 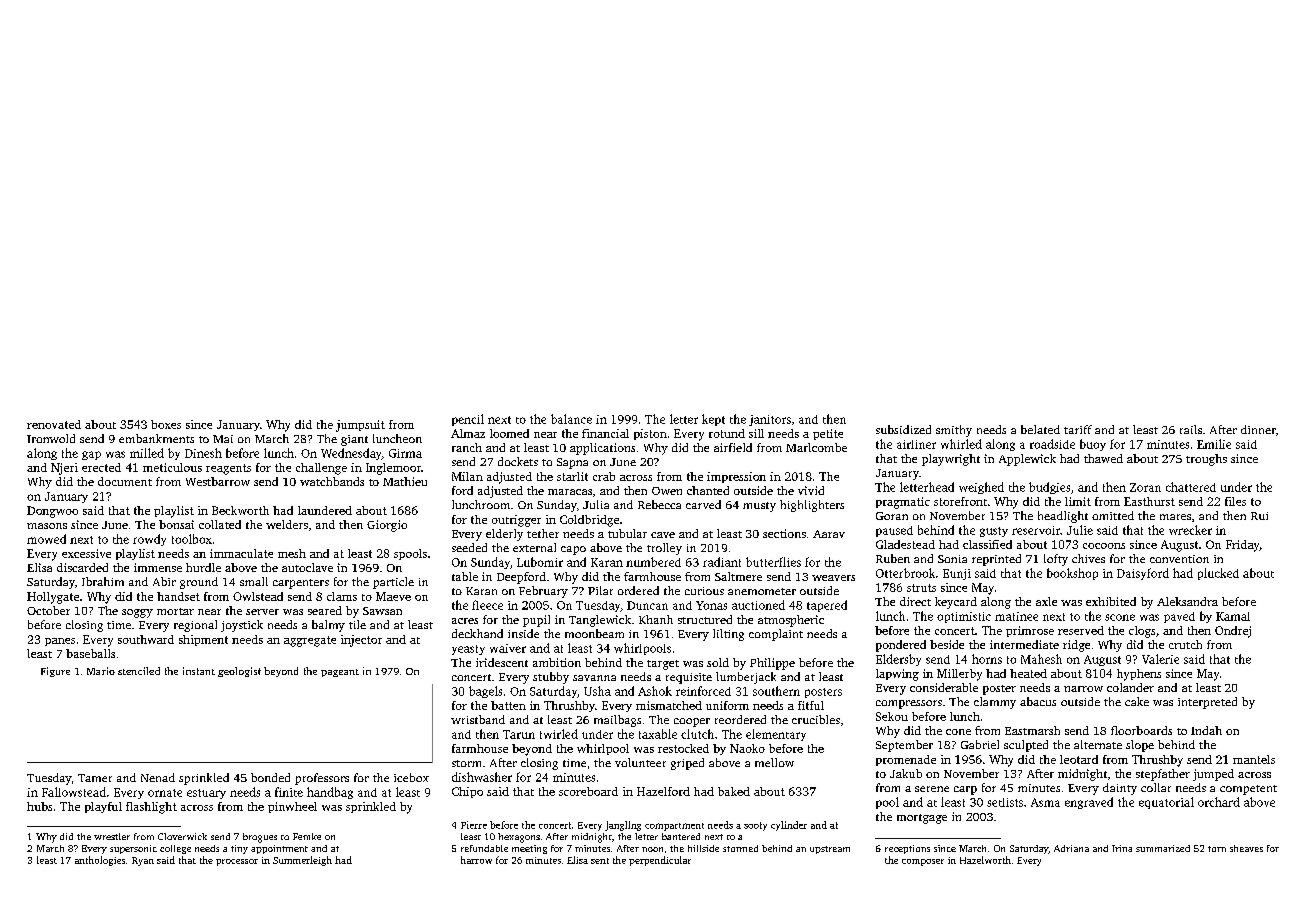 What do you see at coordinates (1028, 673) in the screenshot?
I see `heated` at bounding box center [1028, 673].
